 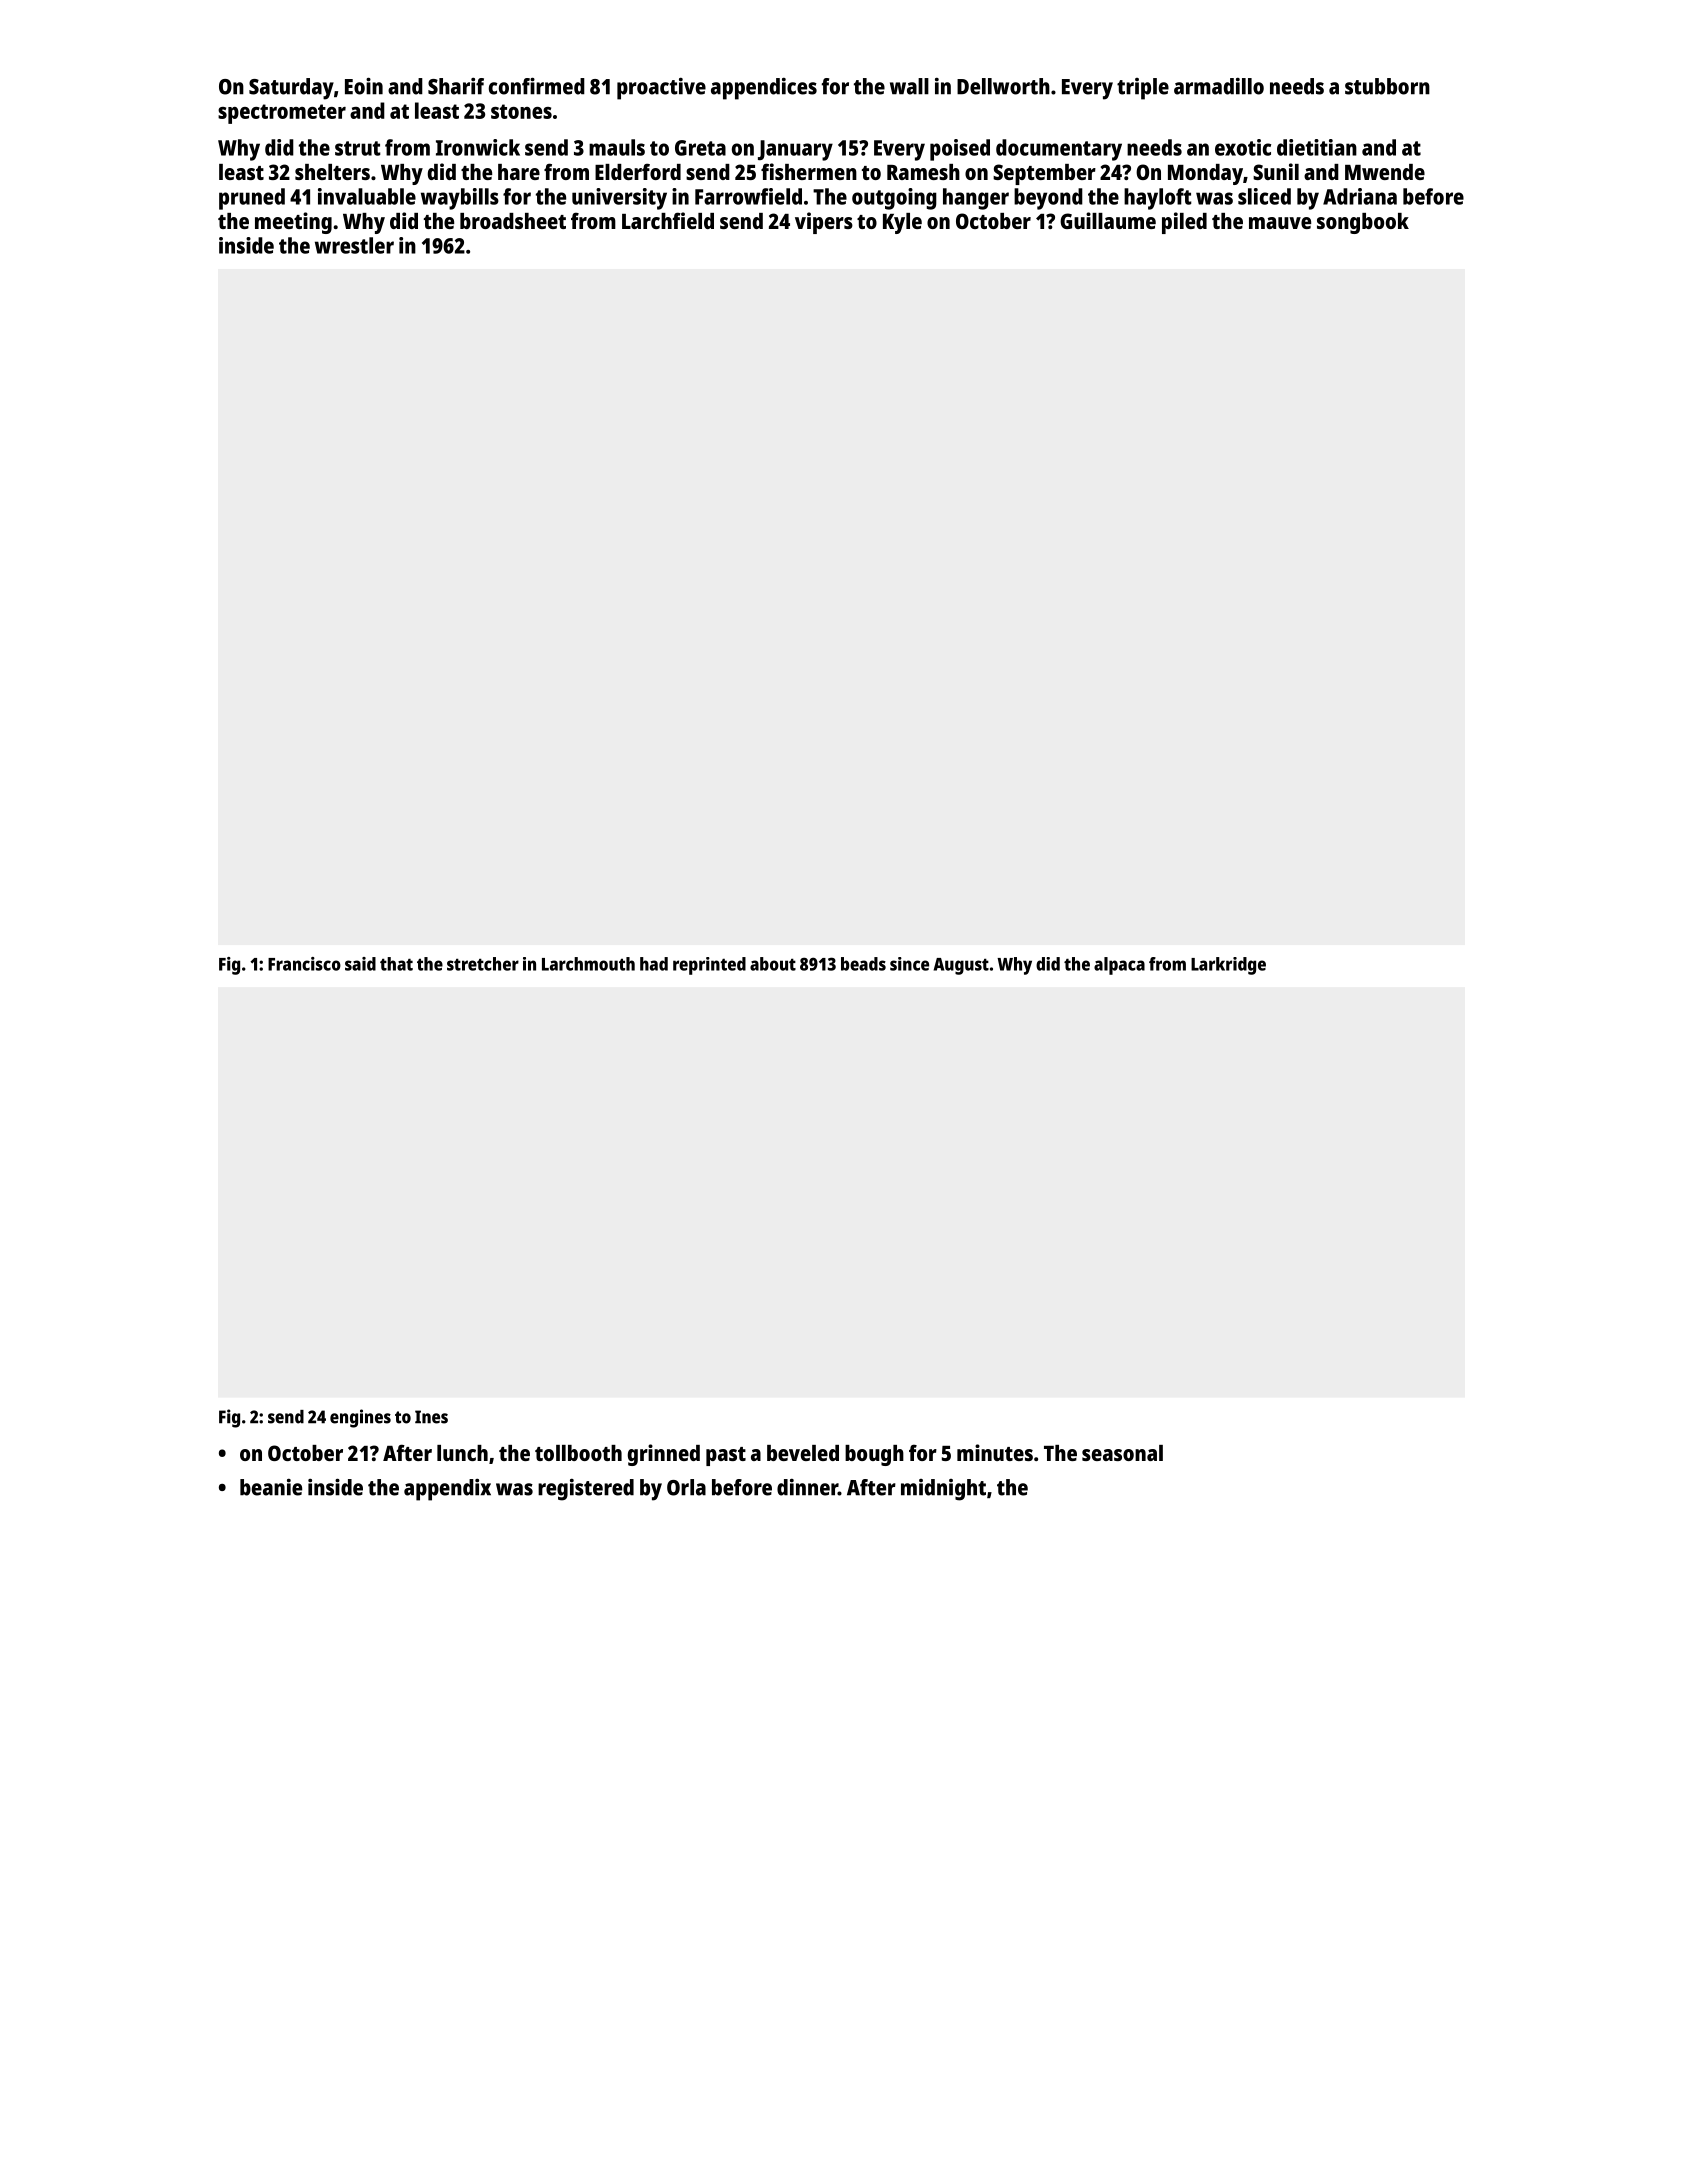 What do you see at coordinates (943, 1490) in the page?
I see `midnight` at bounding box center [943, 1490].
